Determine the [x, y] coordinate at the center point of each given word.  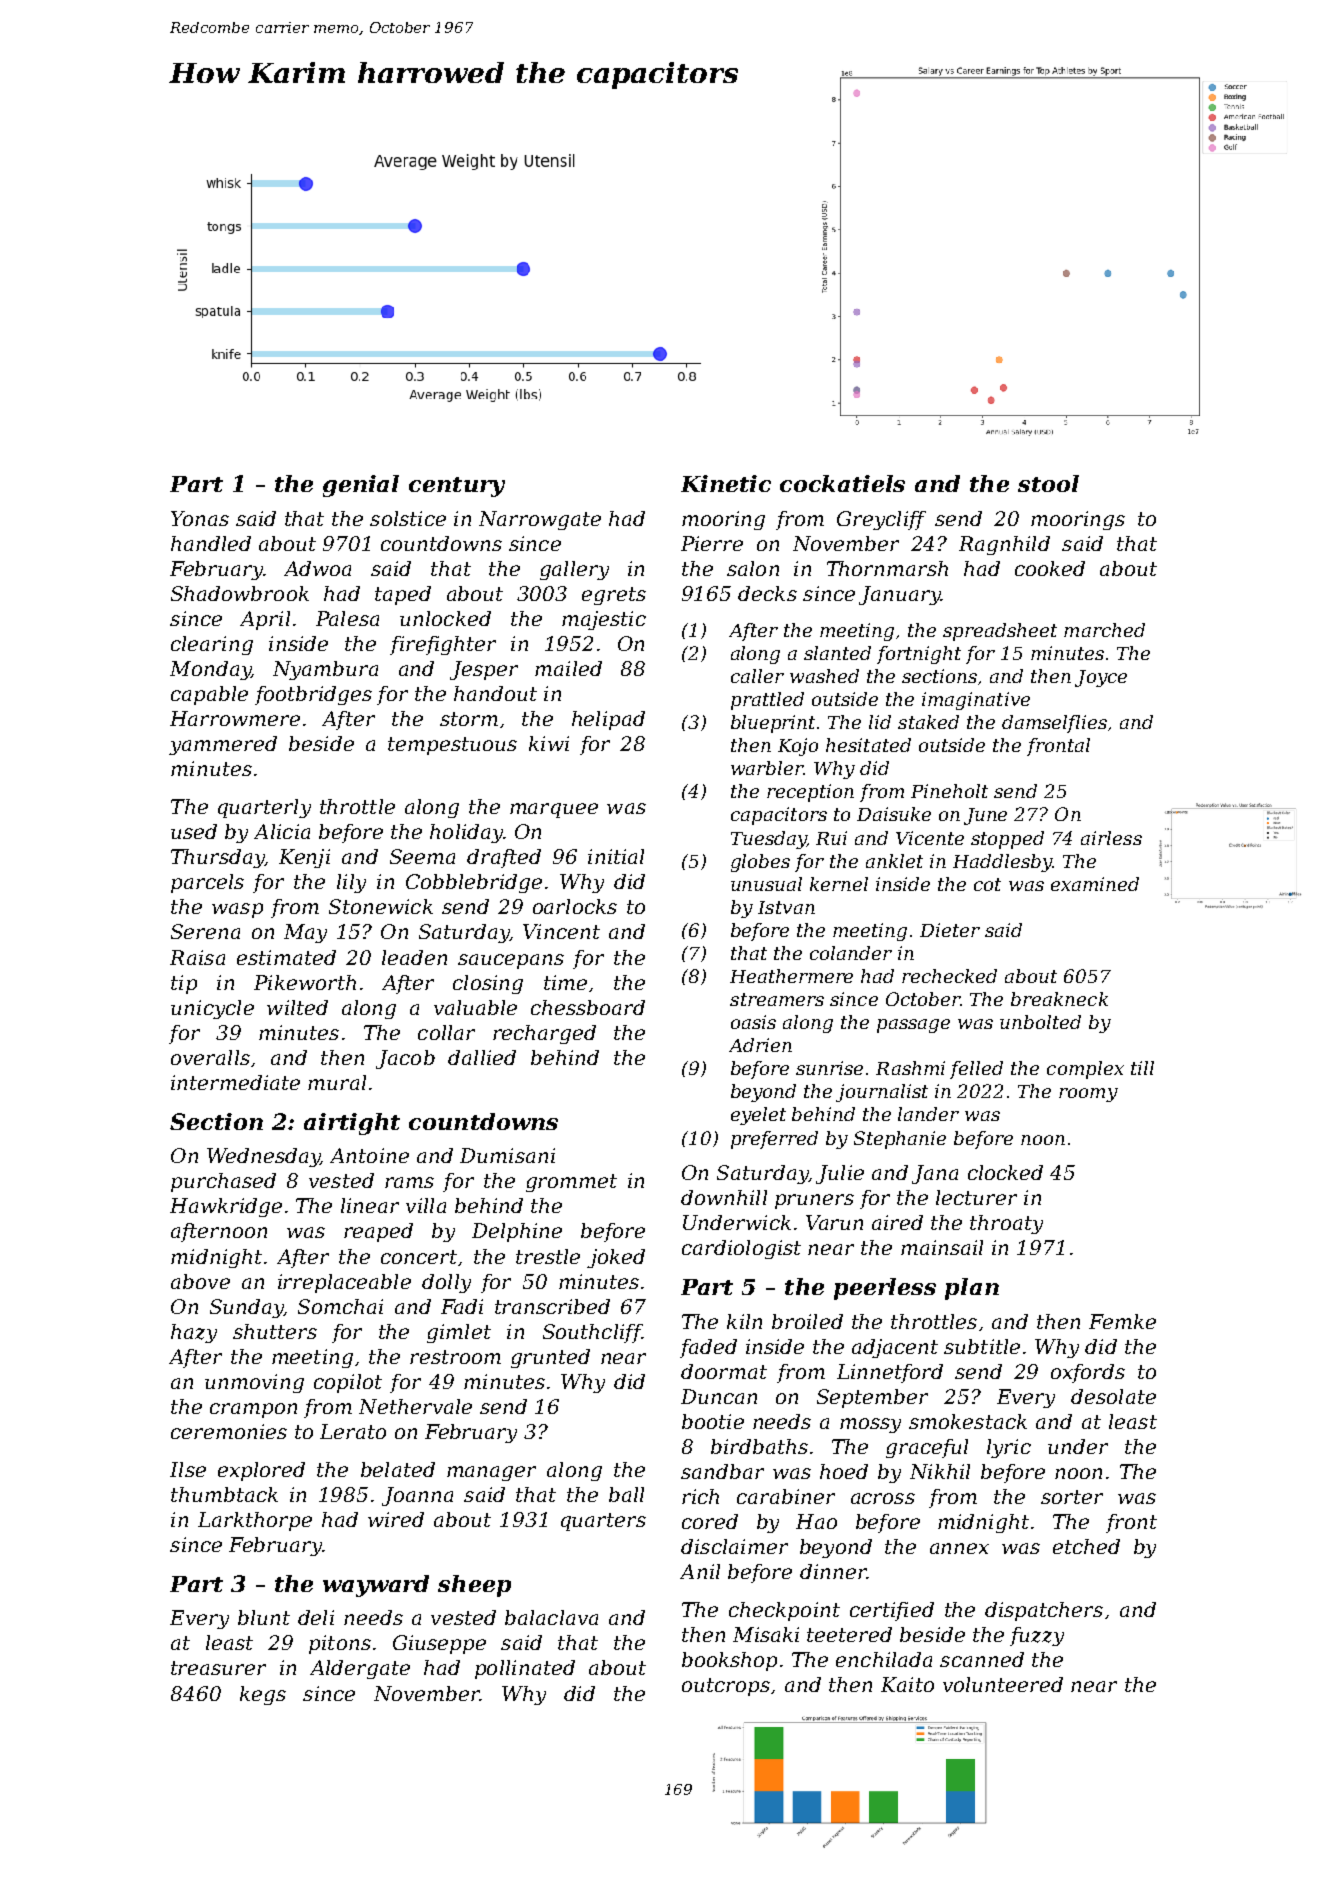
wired [396, 1519]
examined [1095, 884]
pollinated [525, 1669]
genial [361, 486]
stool [1048, 483]
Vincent [561, 931]
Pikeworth [305, 982]
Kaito [907, 1684]
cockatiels [842, 483]
